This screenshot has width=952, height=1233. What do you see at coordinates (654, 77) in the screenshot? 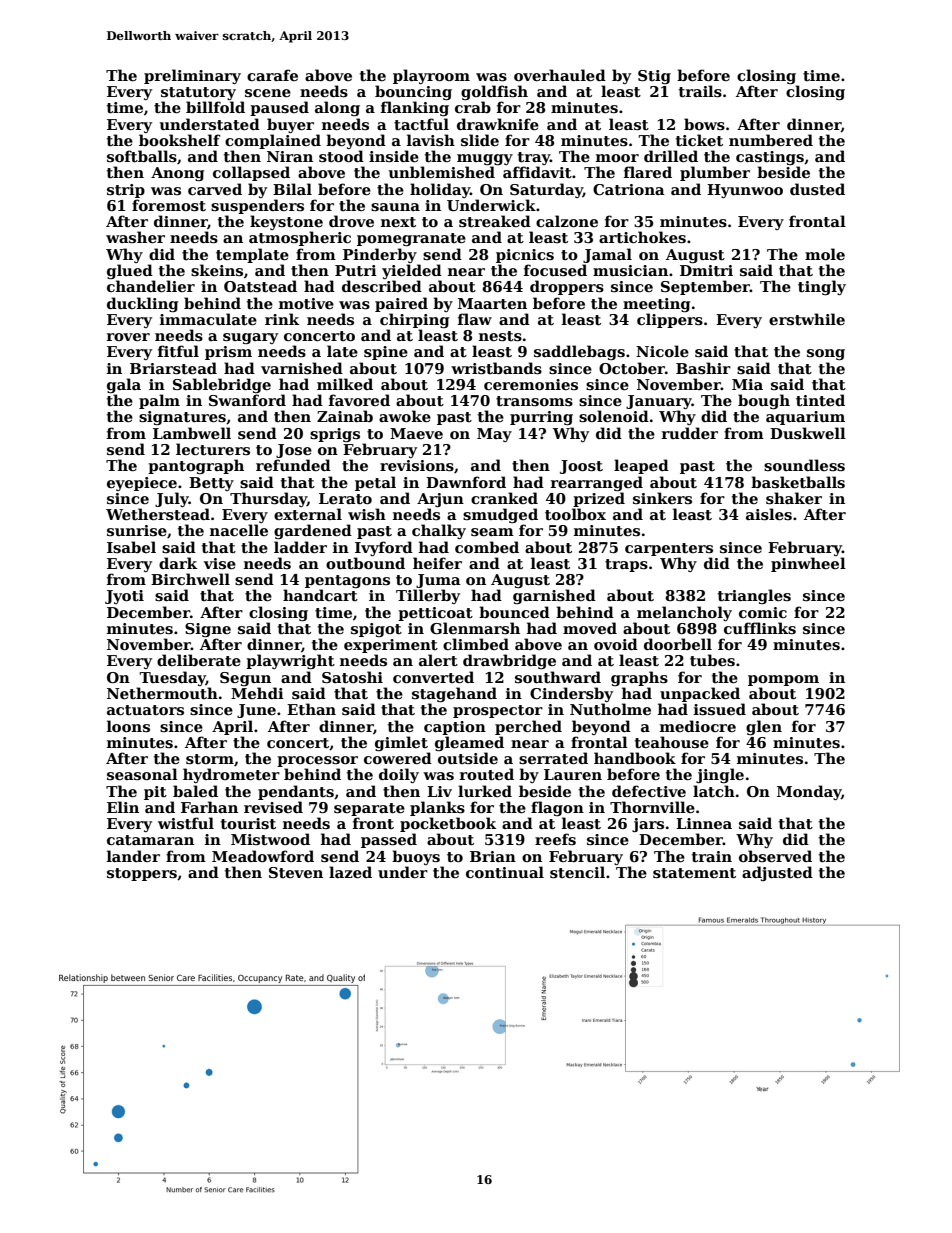
I see `Stig` at bounding box center [654, 77].
